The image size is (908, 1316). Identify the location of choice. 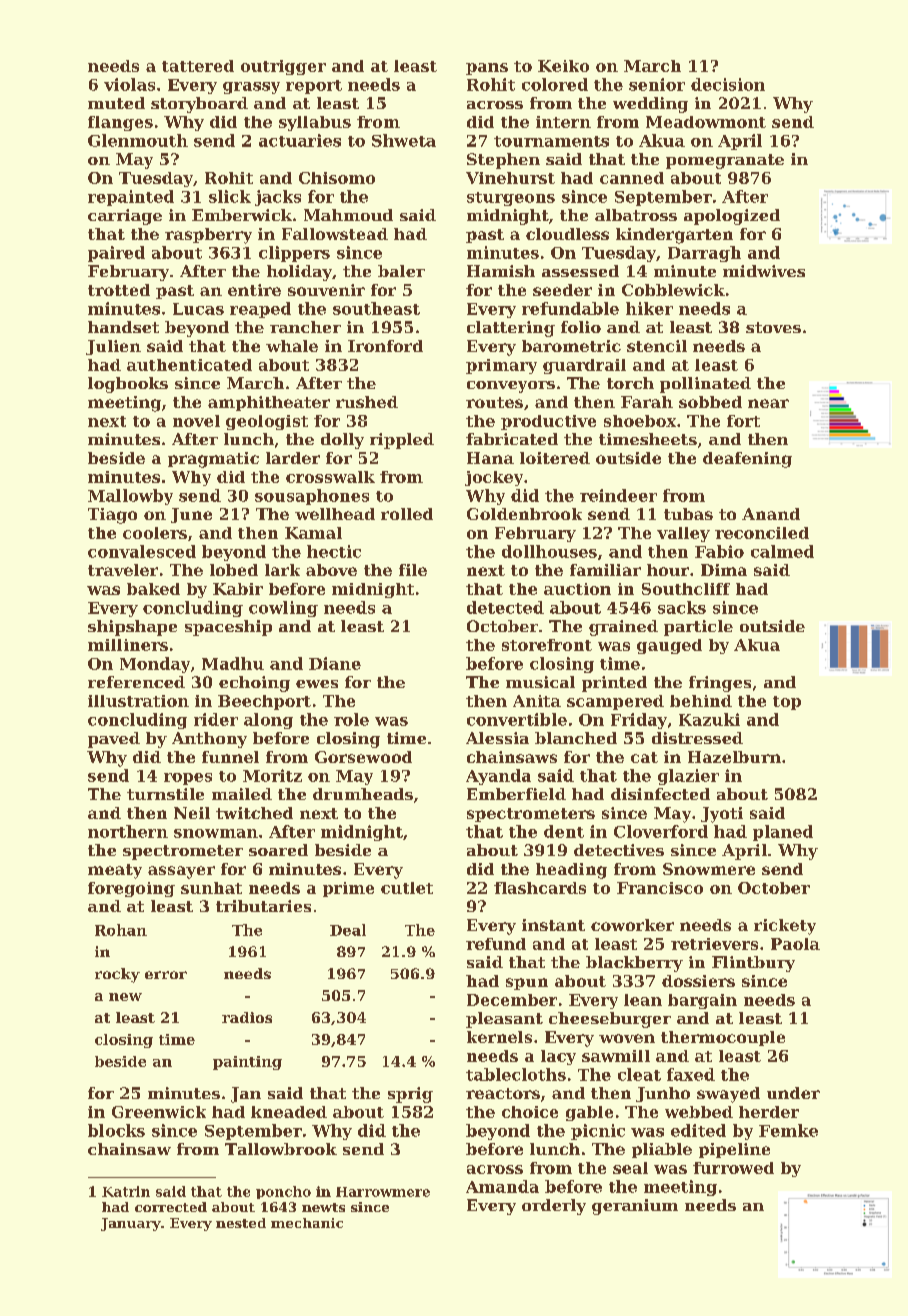
(530, 1112).
